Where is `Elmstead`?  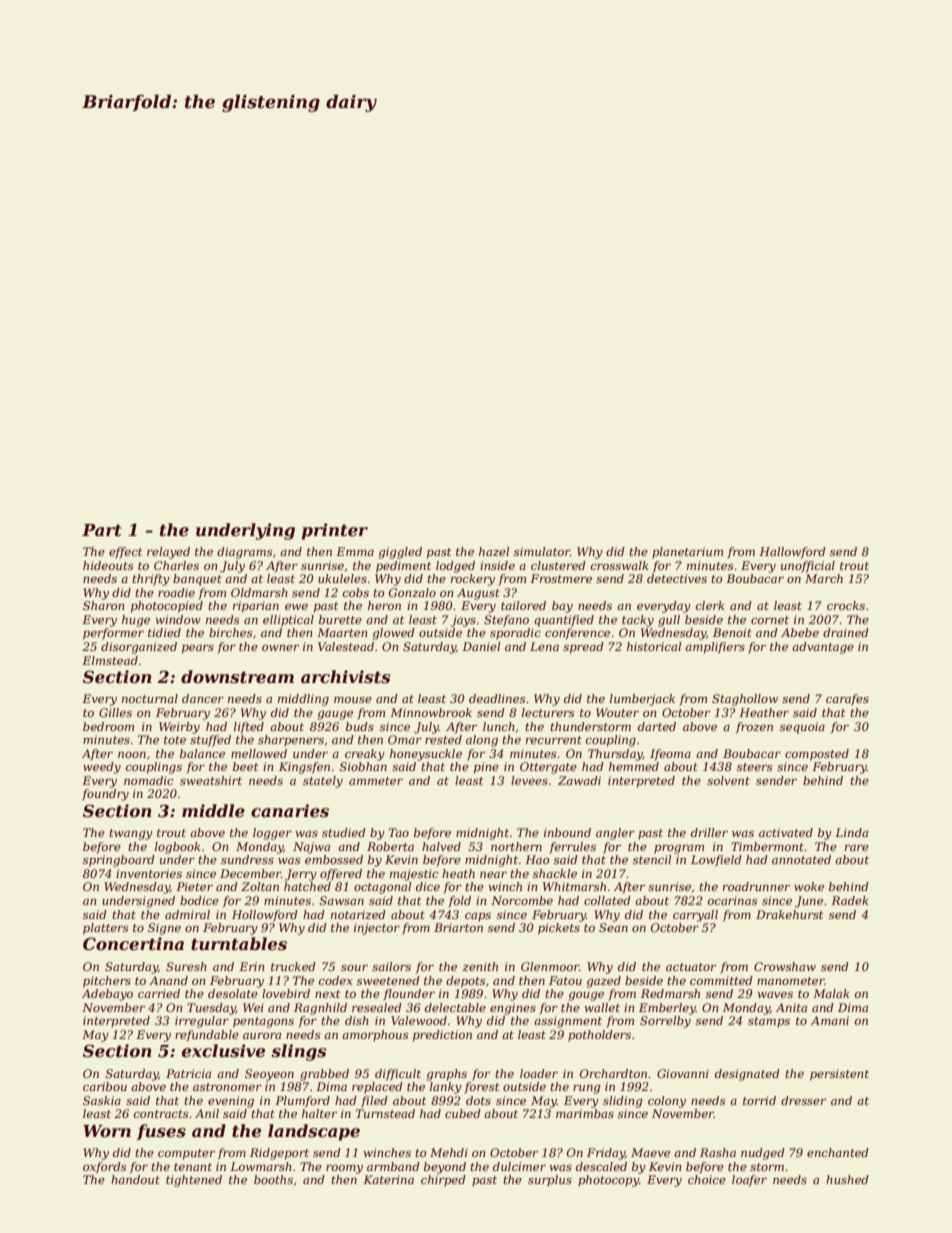 Elmstead is located at coordinates (110, 660).
